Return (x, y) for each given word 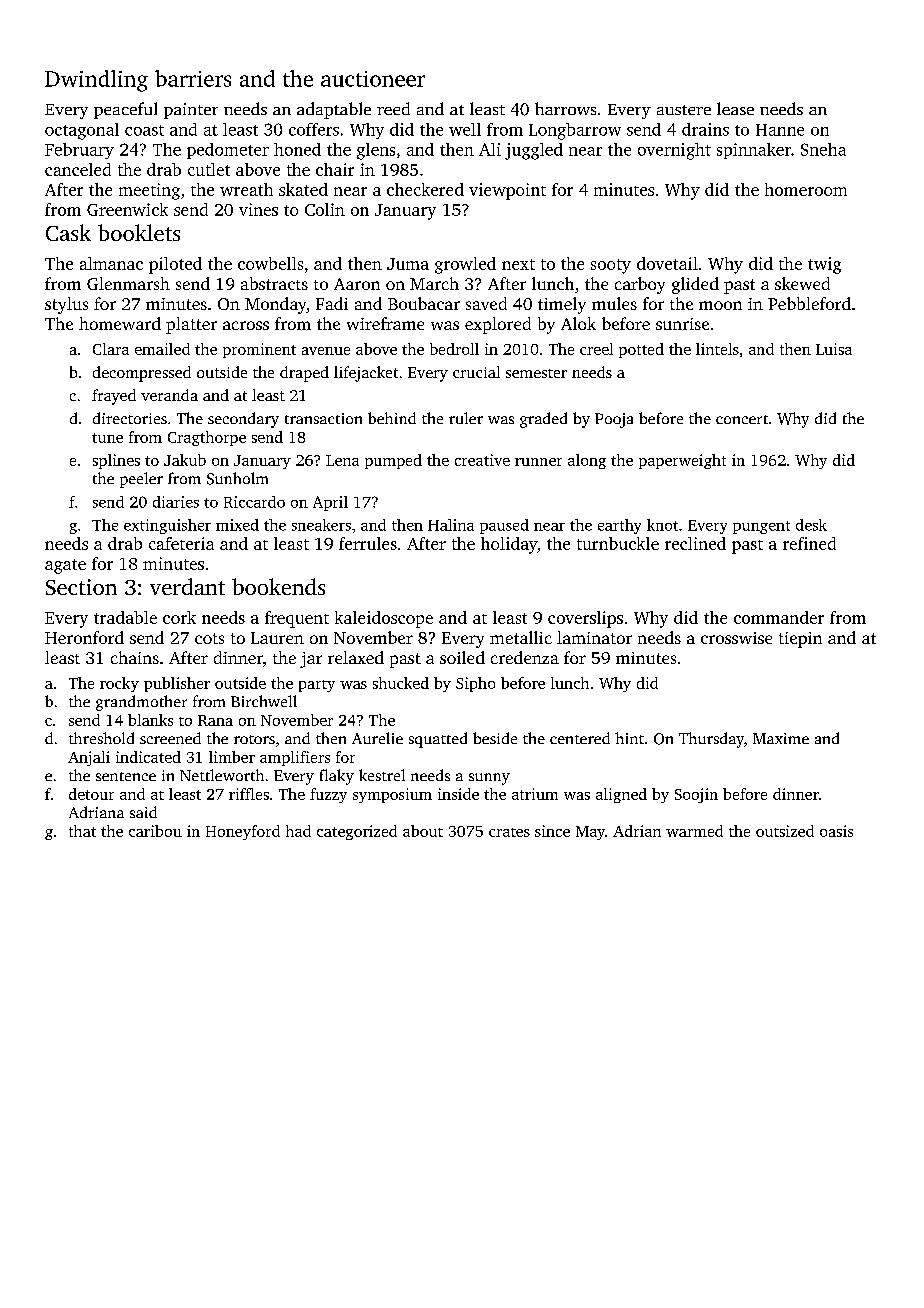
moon (720, 305)
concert (742, 419)
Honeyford (243, 832)
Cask (68, 232)
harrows (565, 108)
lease (735, 108)
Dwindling (96, 81)
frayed (114, 397)
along (587, 461)
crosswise (736, 638)
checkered (425, 189)
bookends (278, 586)
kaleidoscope (384, 619)
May (590, 833)
